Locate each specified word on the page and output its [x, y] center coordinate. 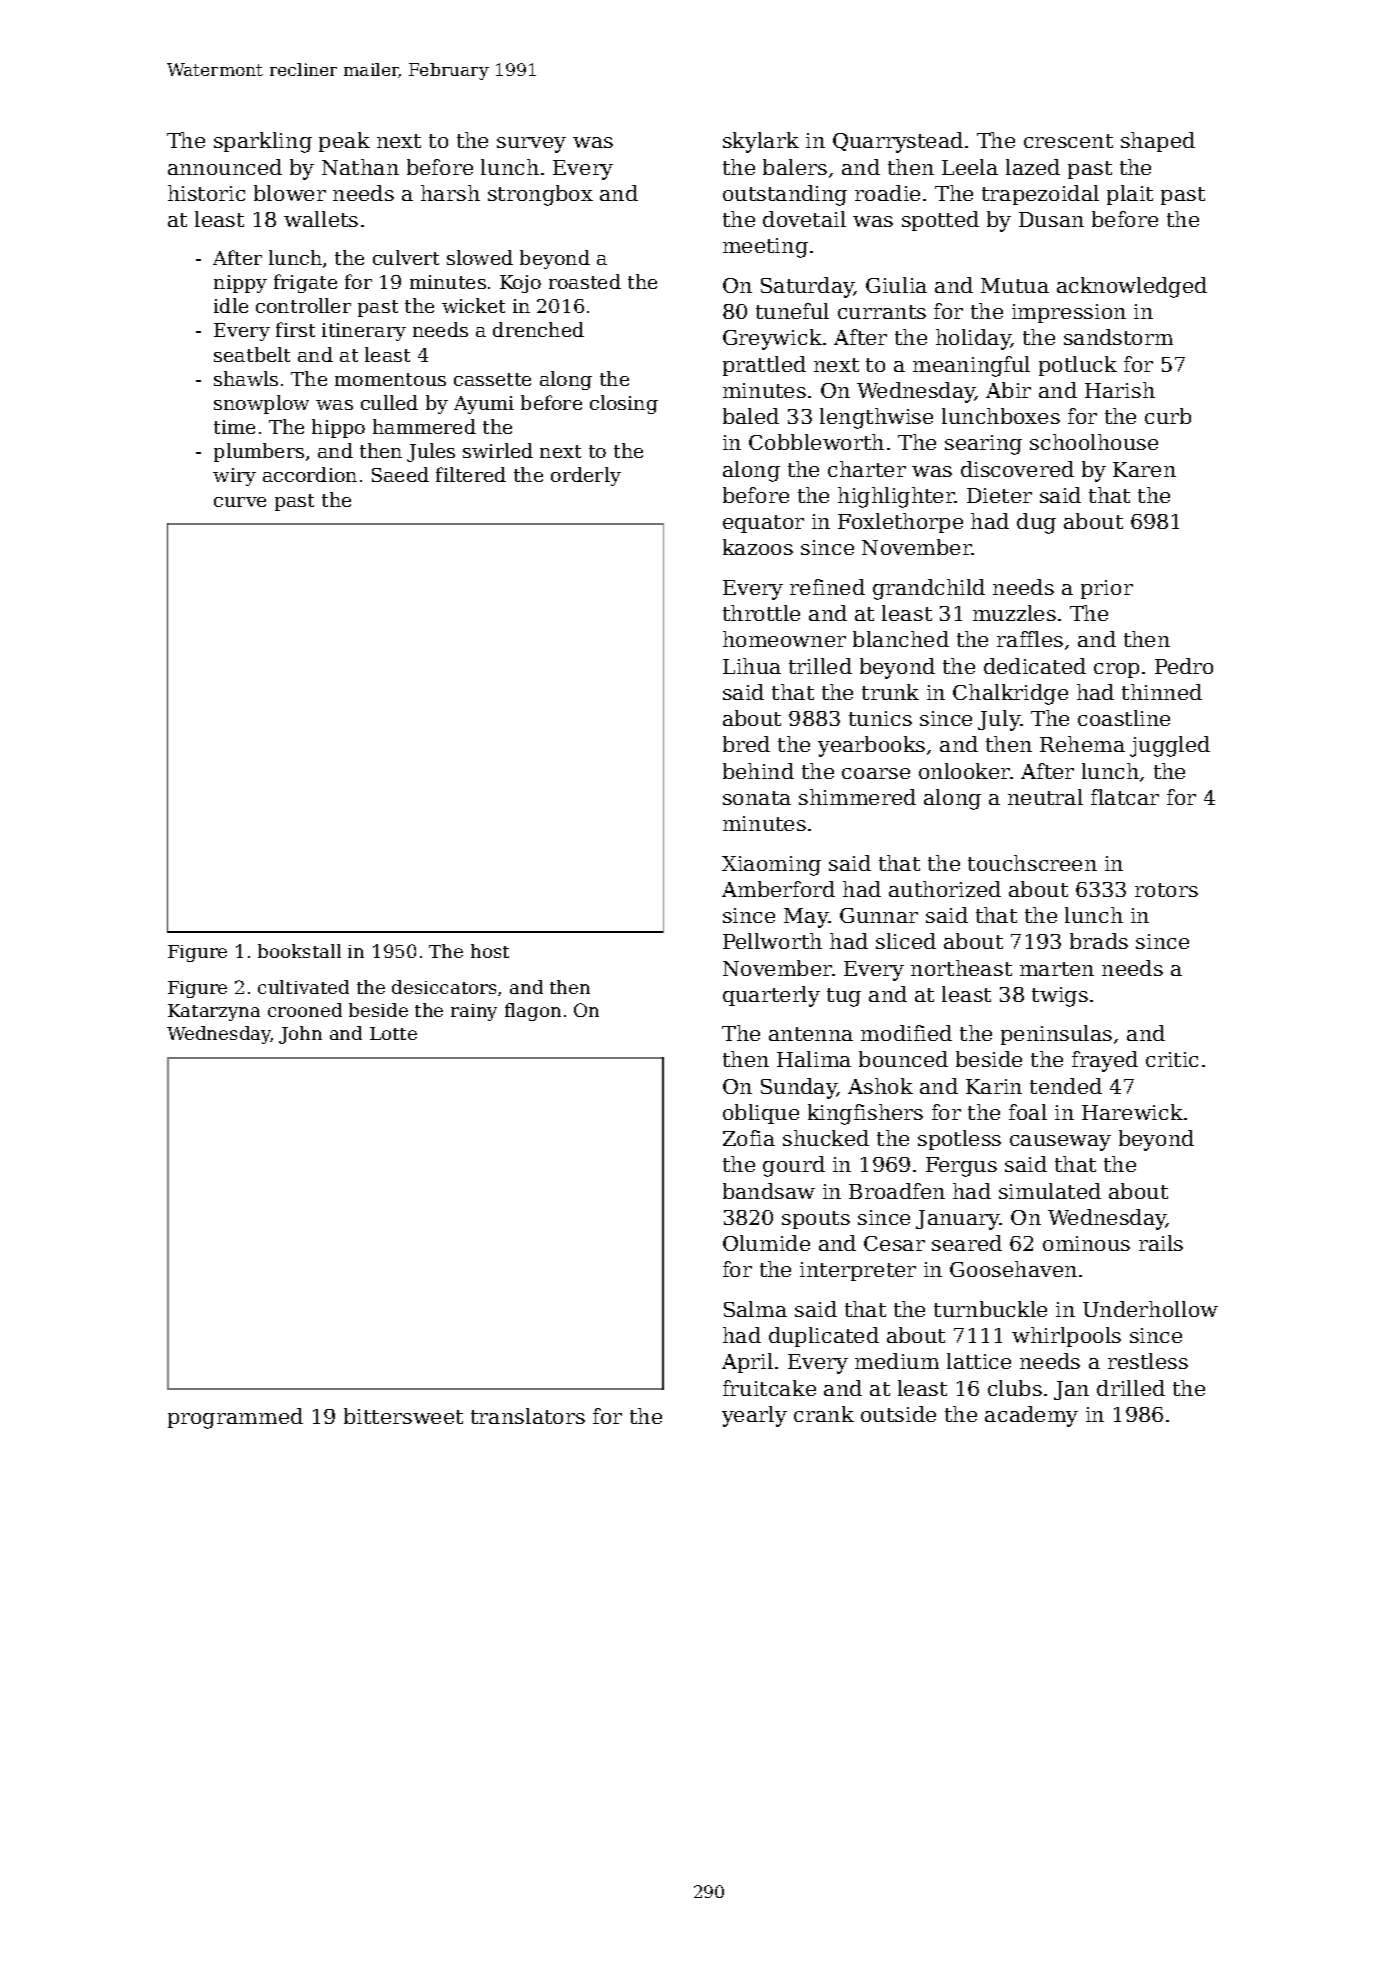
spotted [940, 221]
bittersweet [403, 1416]
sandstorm [1118, 337]
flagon [533, 1012]
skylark [761, 142]
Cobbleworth [816, 442]
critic [1172, 1059]
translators [528, 1416]
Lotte [393, 1033]
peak [344, 142]
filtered [471, 474]
